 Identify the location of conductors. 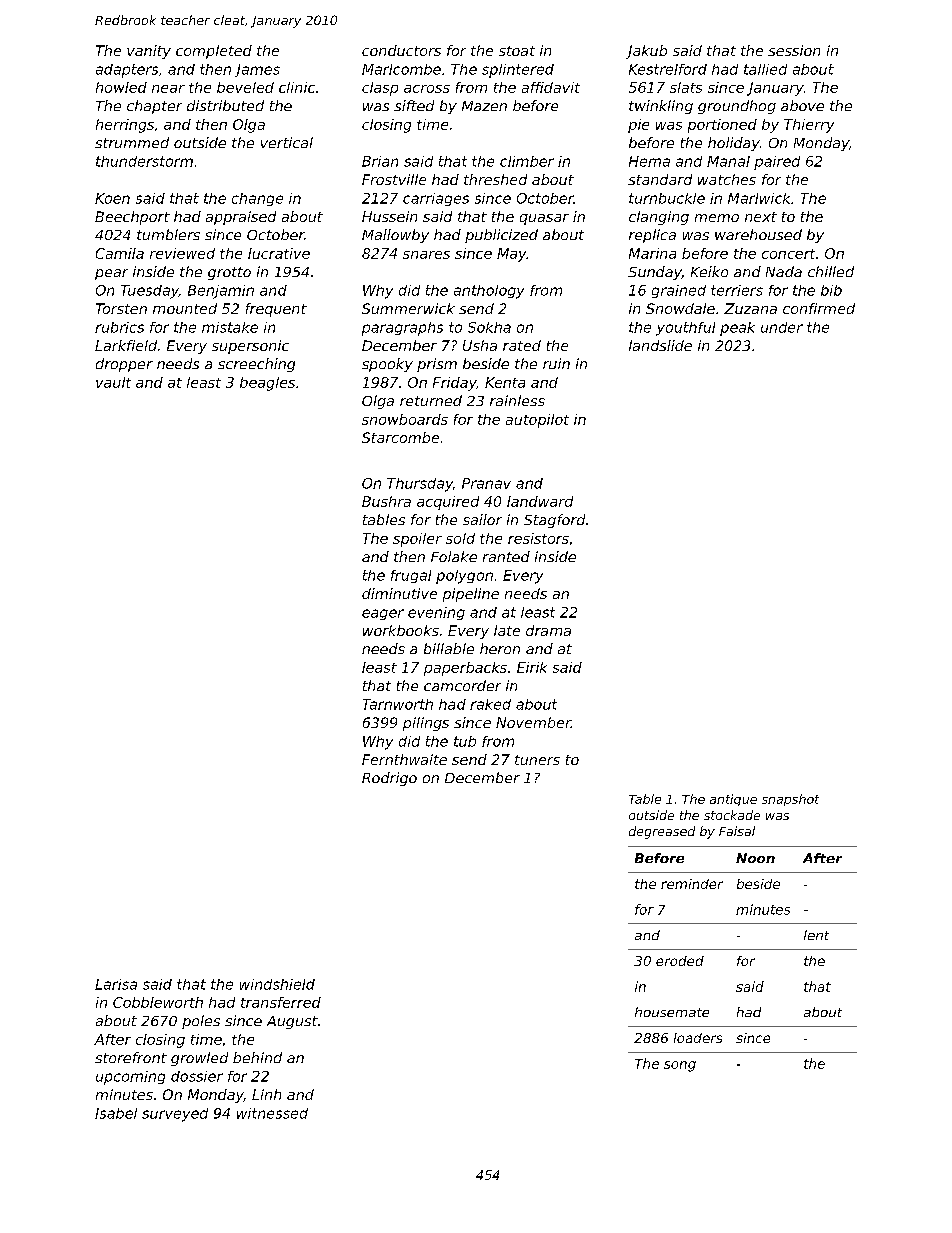
(401, 50).
